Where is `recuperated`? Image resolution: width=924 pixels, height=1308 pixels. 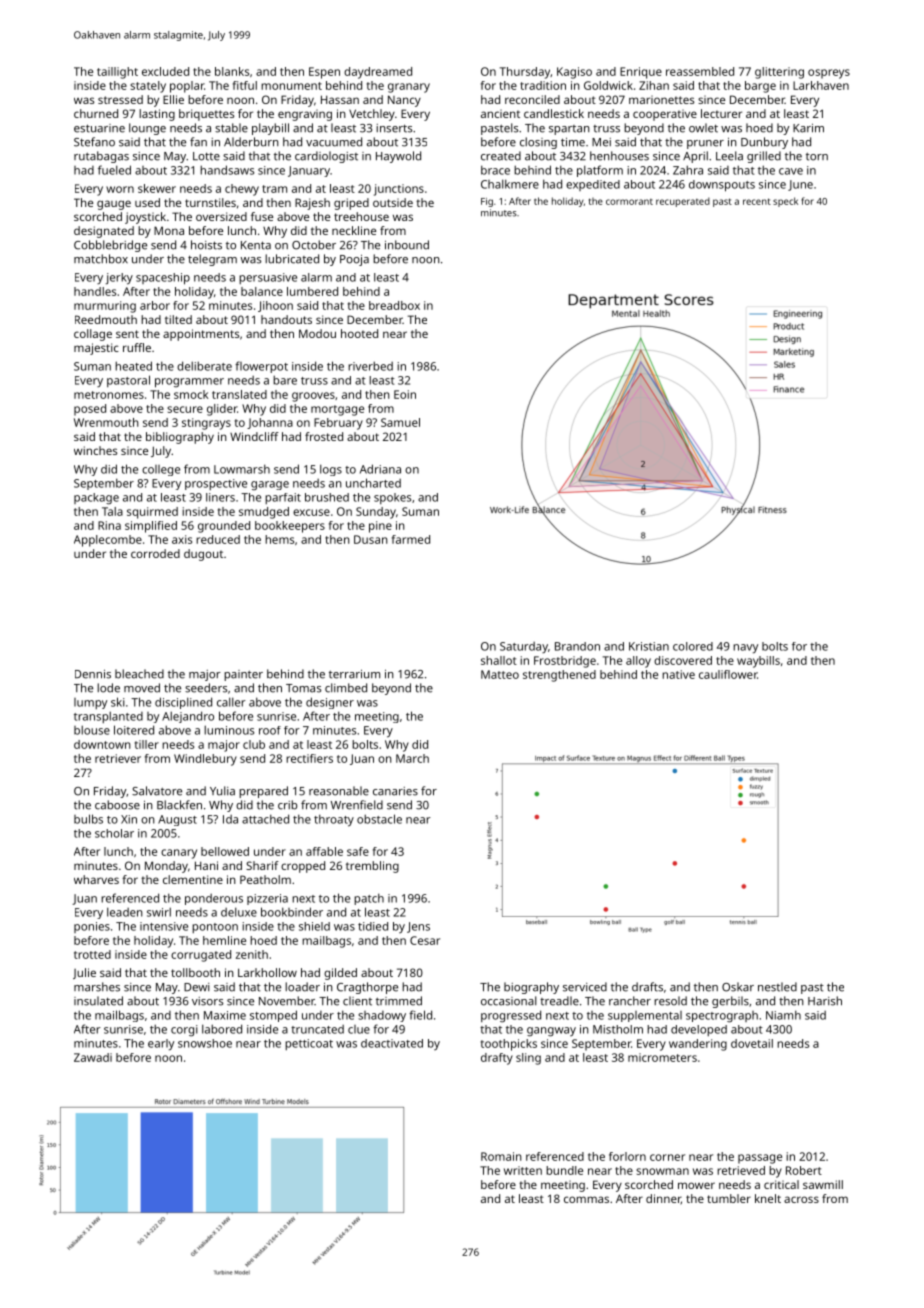
recuperated is located at coordinates (683, 202).
